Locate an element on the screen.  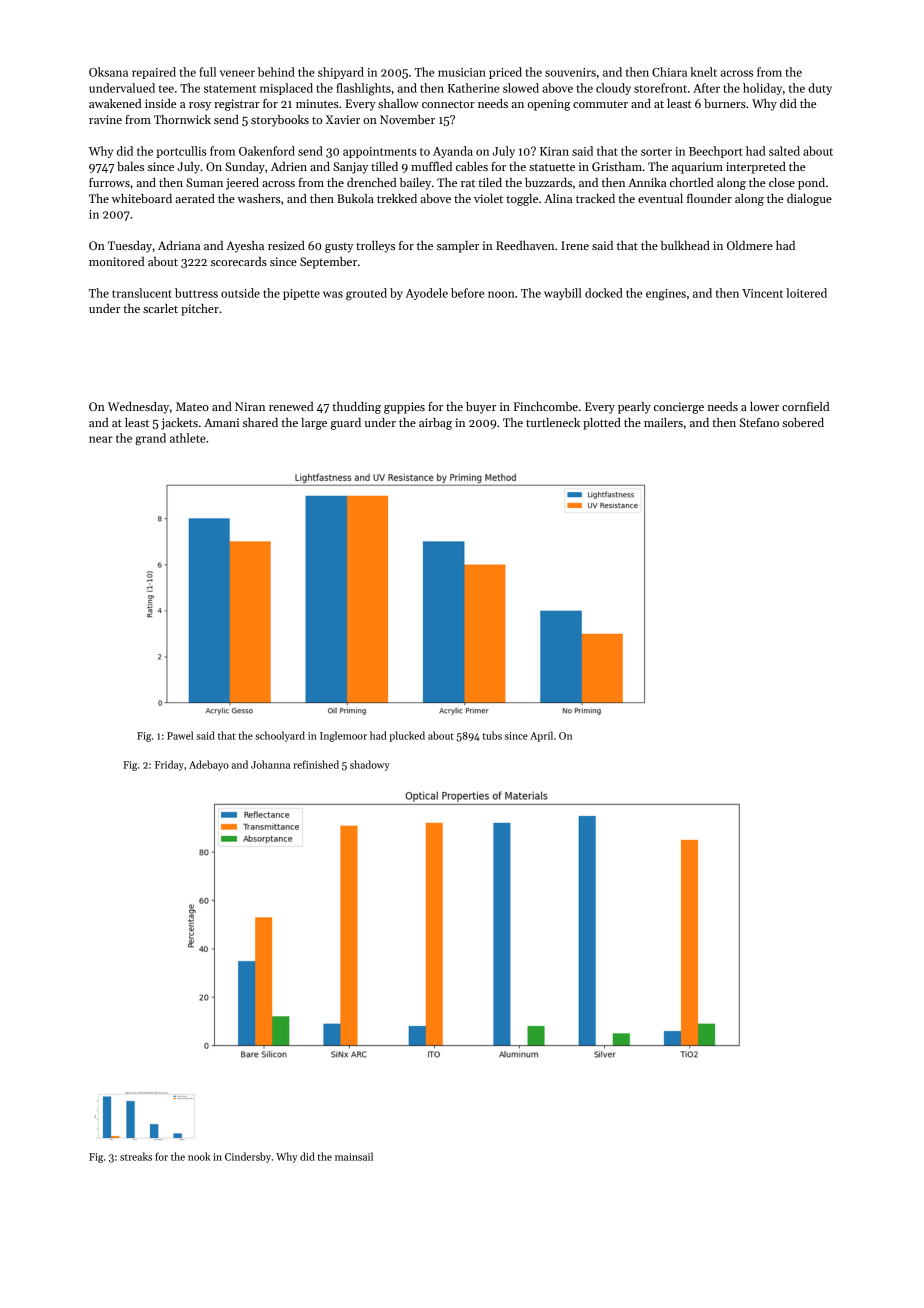
nook is located at coordinates (199, 1156).
